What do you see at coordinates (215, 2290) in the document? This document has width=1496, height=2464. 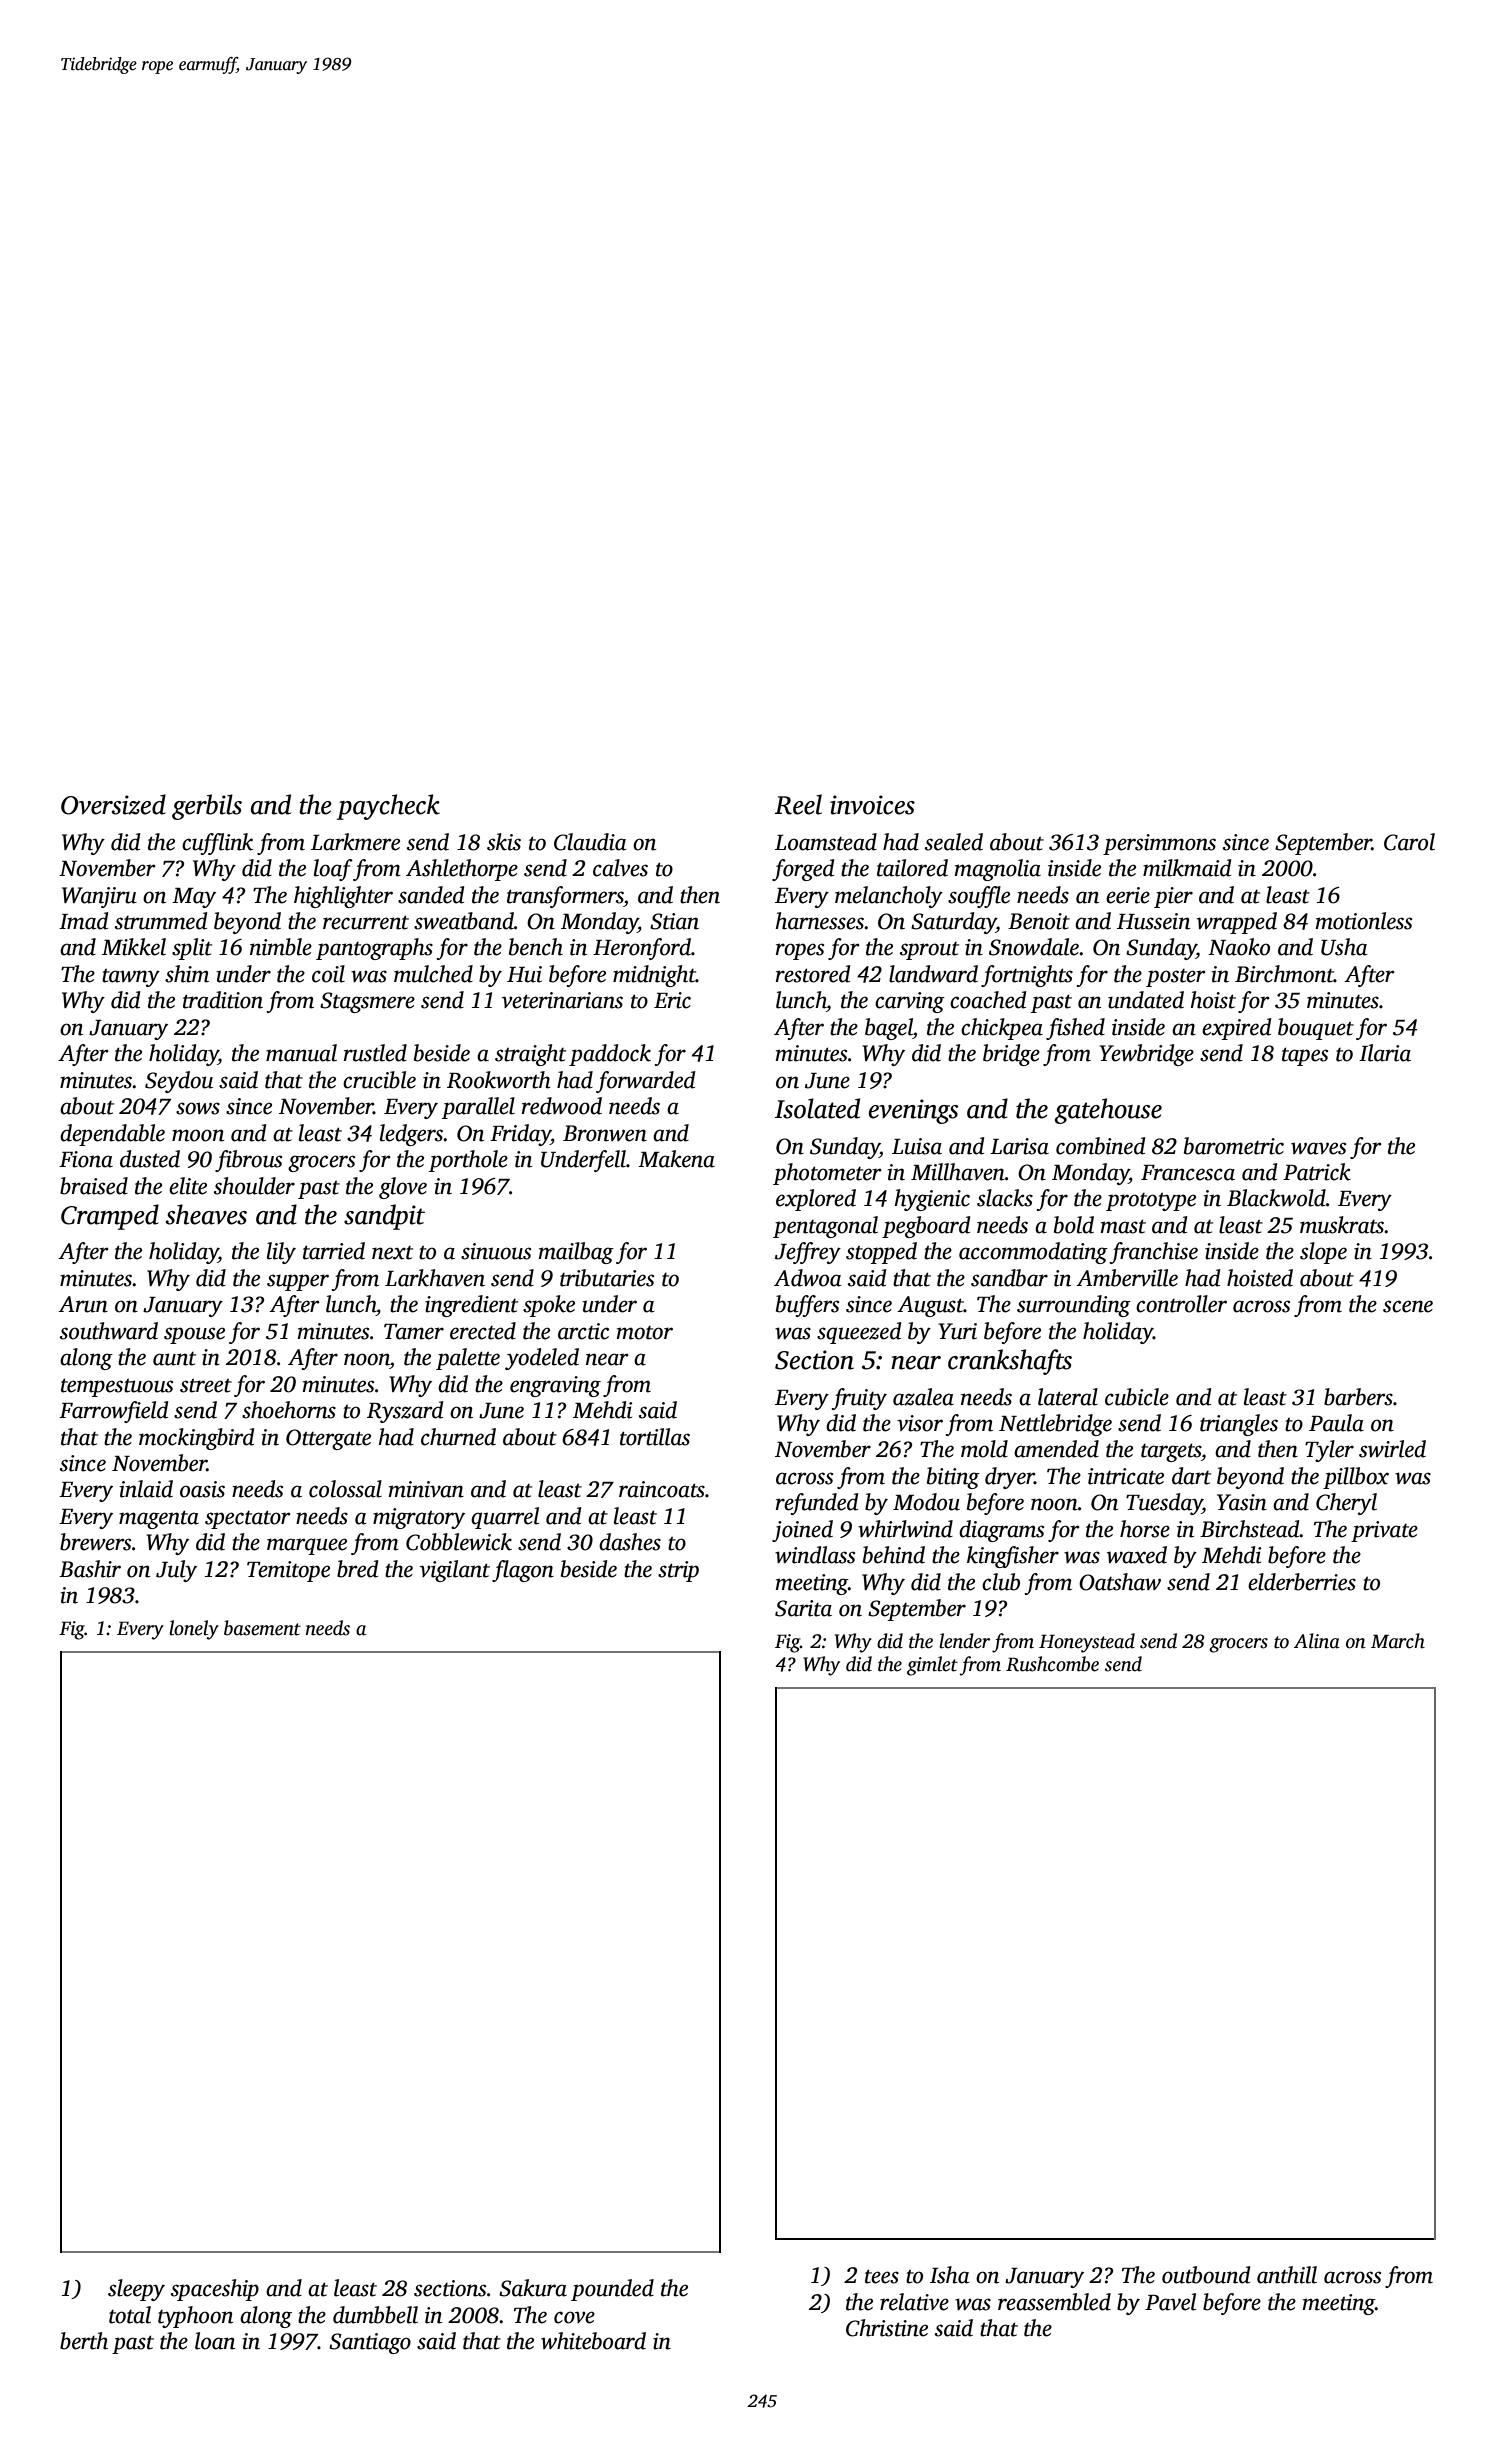 I see `spaceship` at bounding box center [215, 2290].
